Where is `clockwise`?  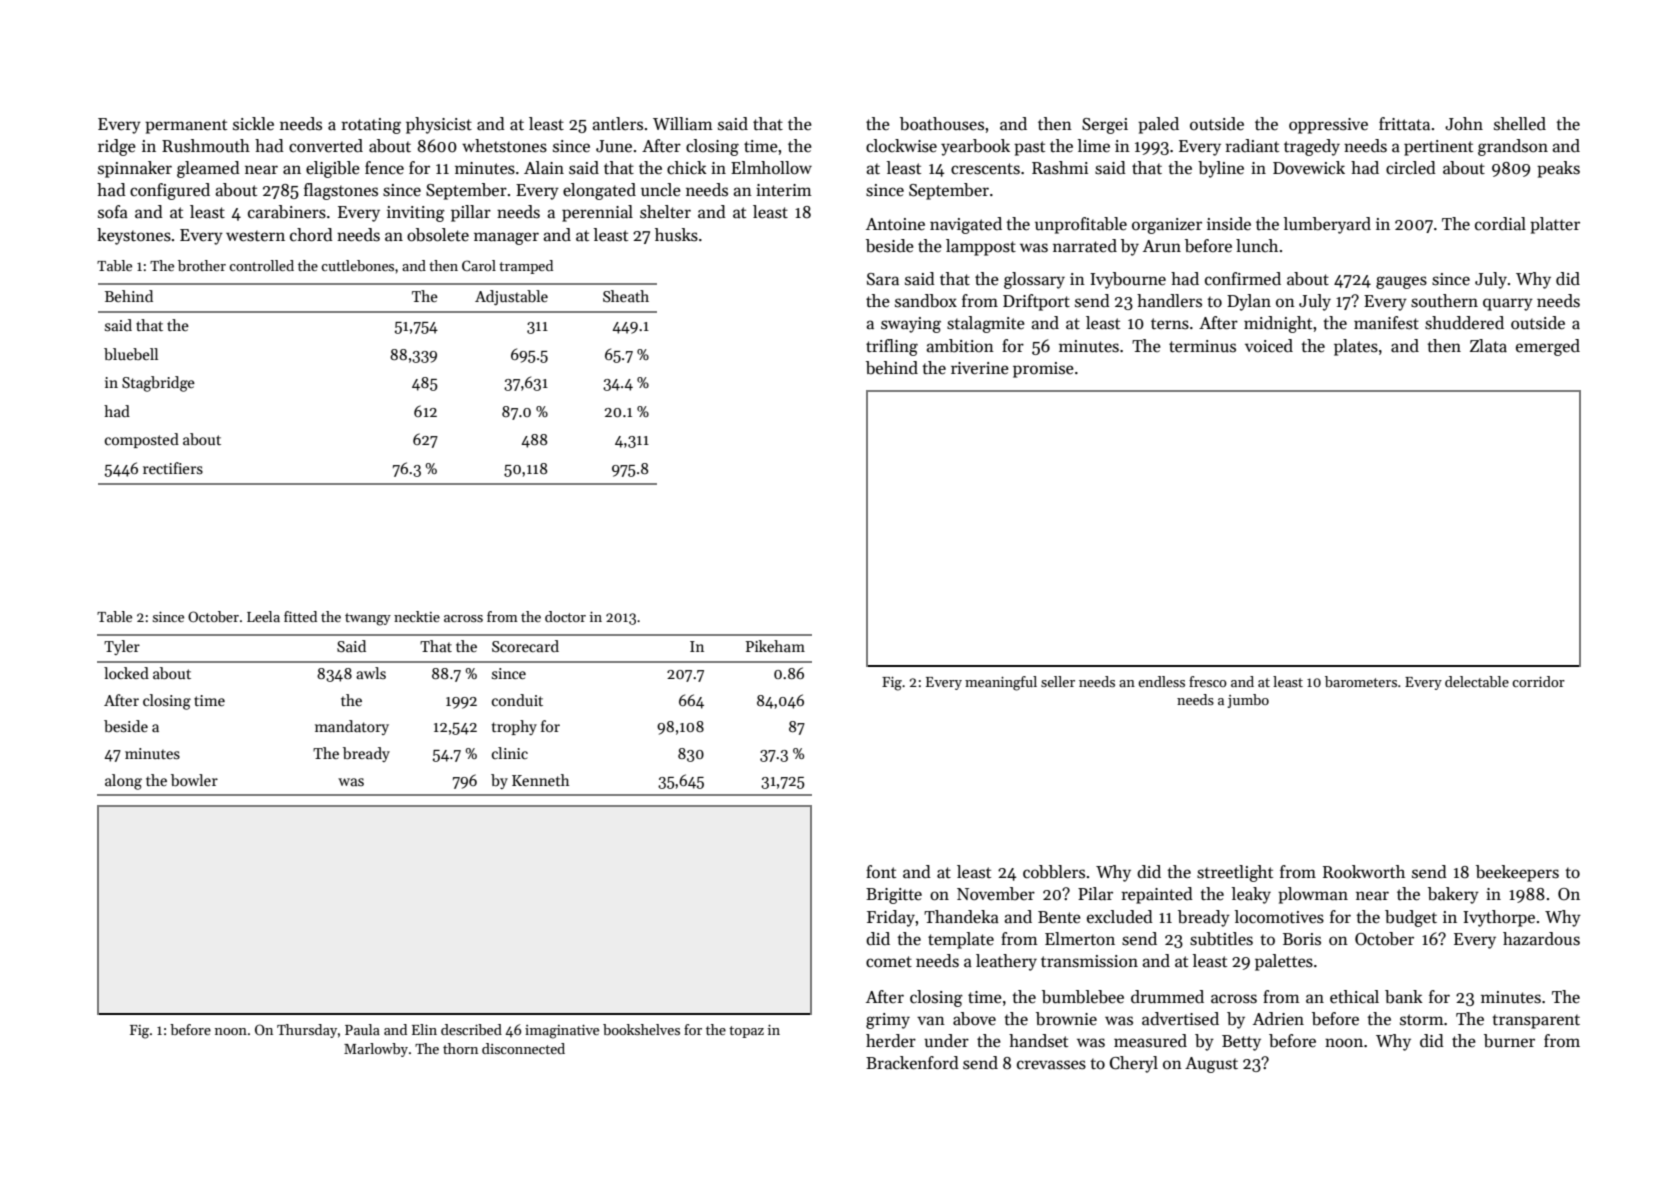
clockwise is located at coordinates (901, 146).
